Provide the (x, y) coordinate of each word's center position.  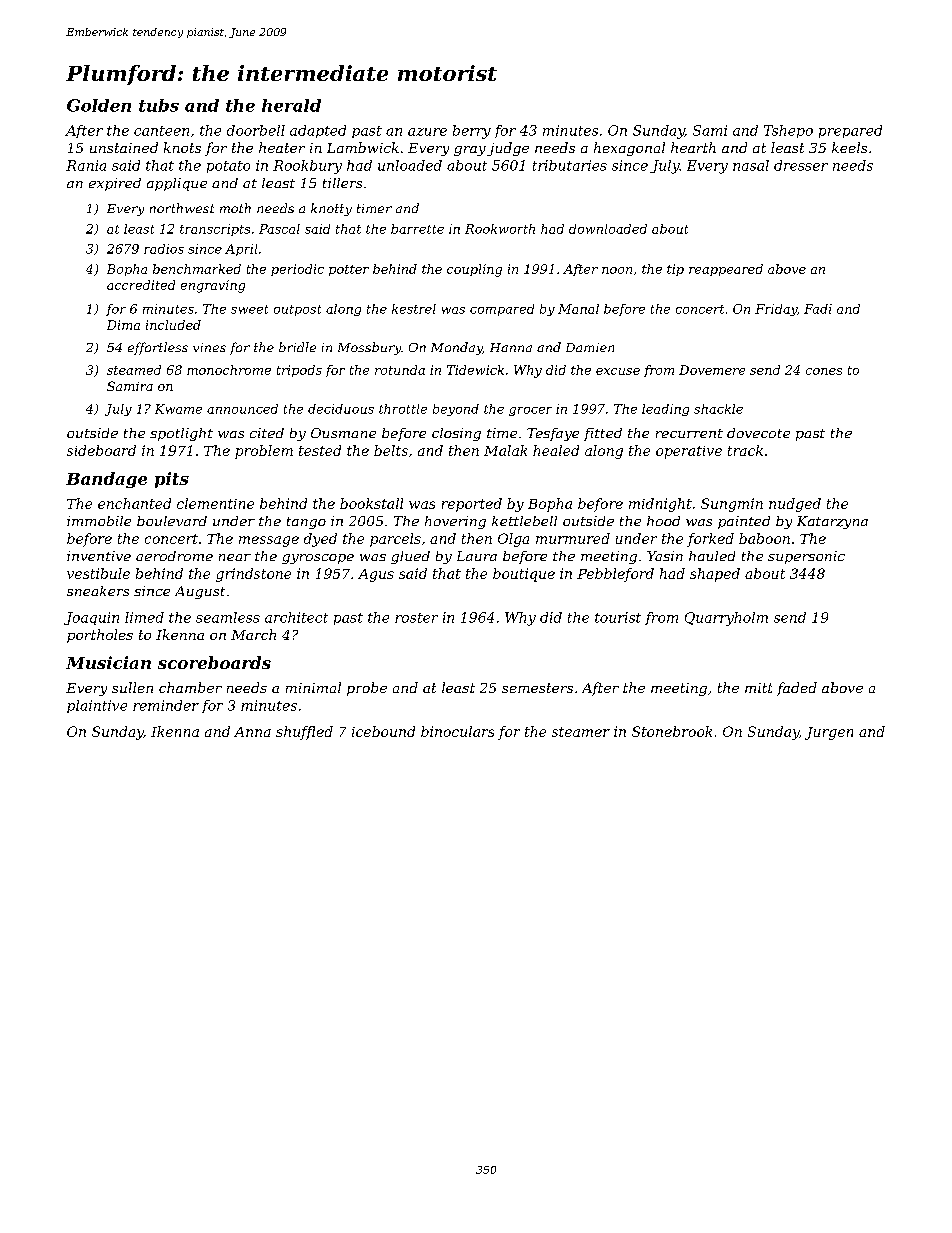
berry (472, 132)
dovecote (758, 433)
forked (710, 540)
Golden (99, 105)
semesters (537, 688)
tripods (299, 371)
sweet (249, 309)
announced (242, 409)
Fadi (818, 309)
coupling (474, 270)
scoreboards (214, 662)
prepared (850, 131)
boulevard (172, 521)
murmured (573, 538)
